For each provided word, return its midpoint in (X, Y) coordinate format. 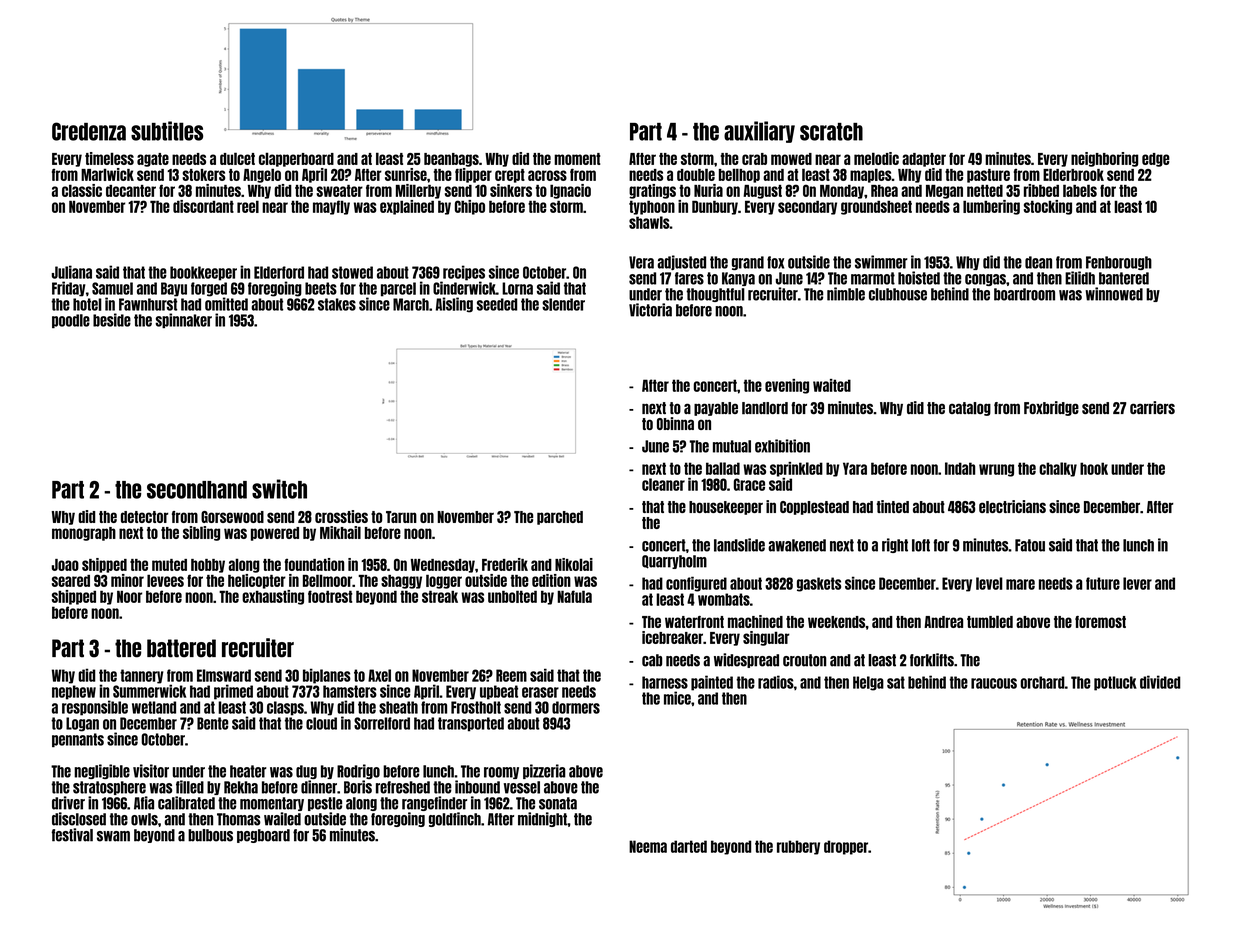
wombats (724, 599)
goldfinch (455, 819)
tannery (141, 676)
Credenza (89, 131)
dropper (846, 847)
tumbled (990, 621)
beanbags (451, 160)
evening (787, 386)
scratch (831, 132)
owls (144, 819)
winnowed (1114, 294)
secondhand (197, 490)
